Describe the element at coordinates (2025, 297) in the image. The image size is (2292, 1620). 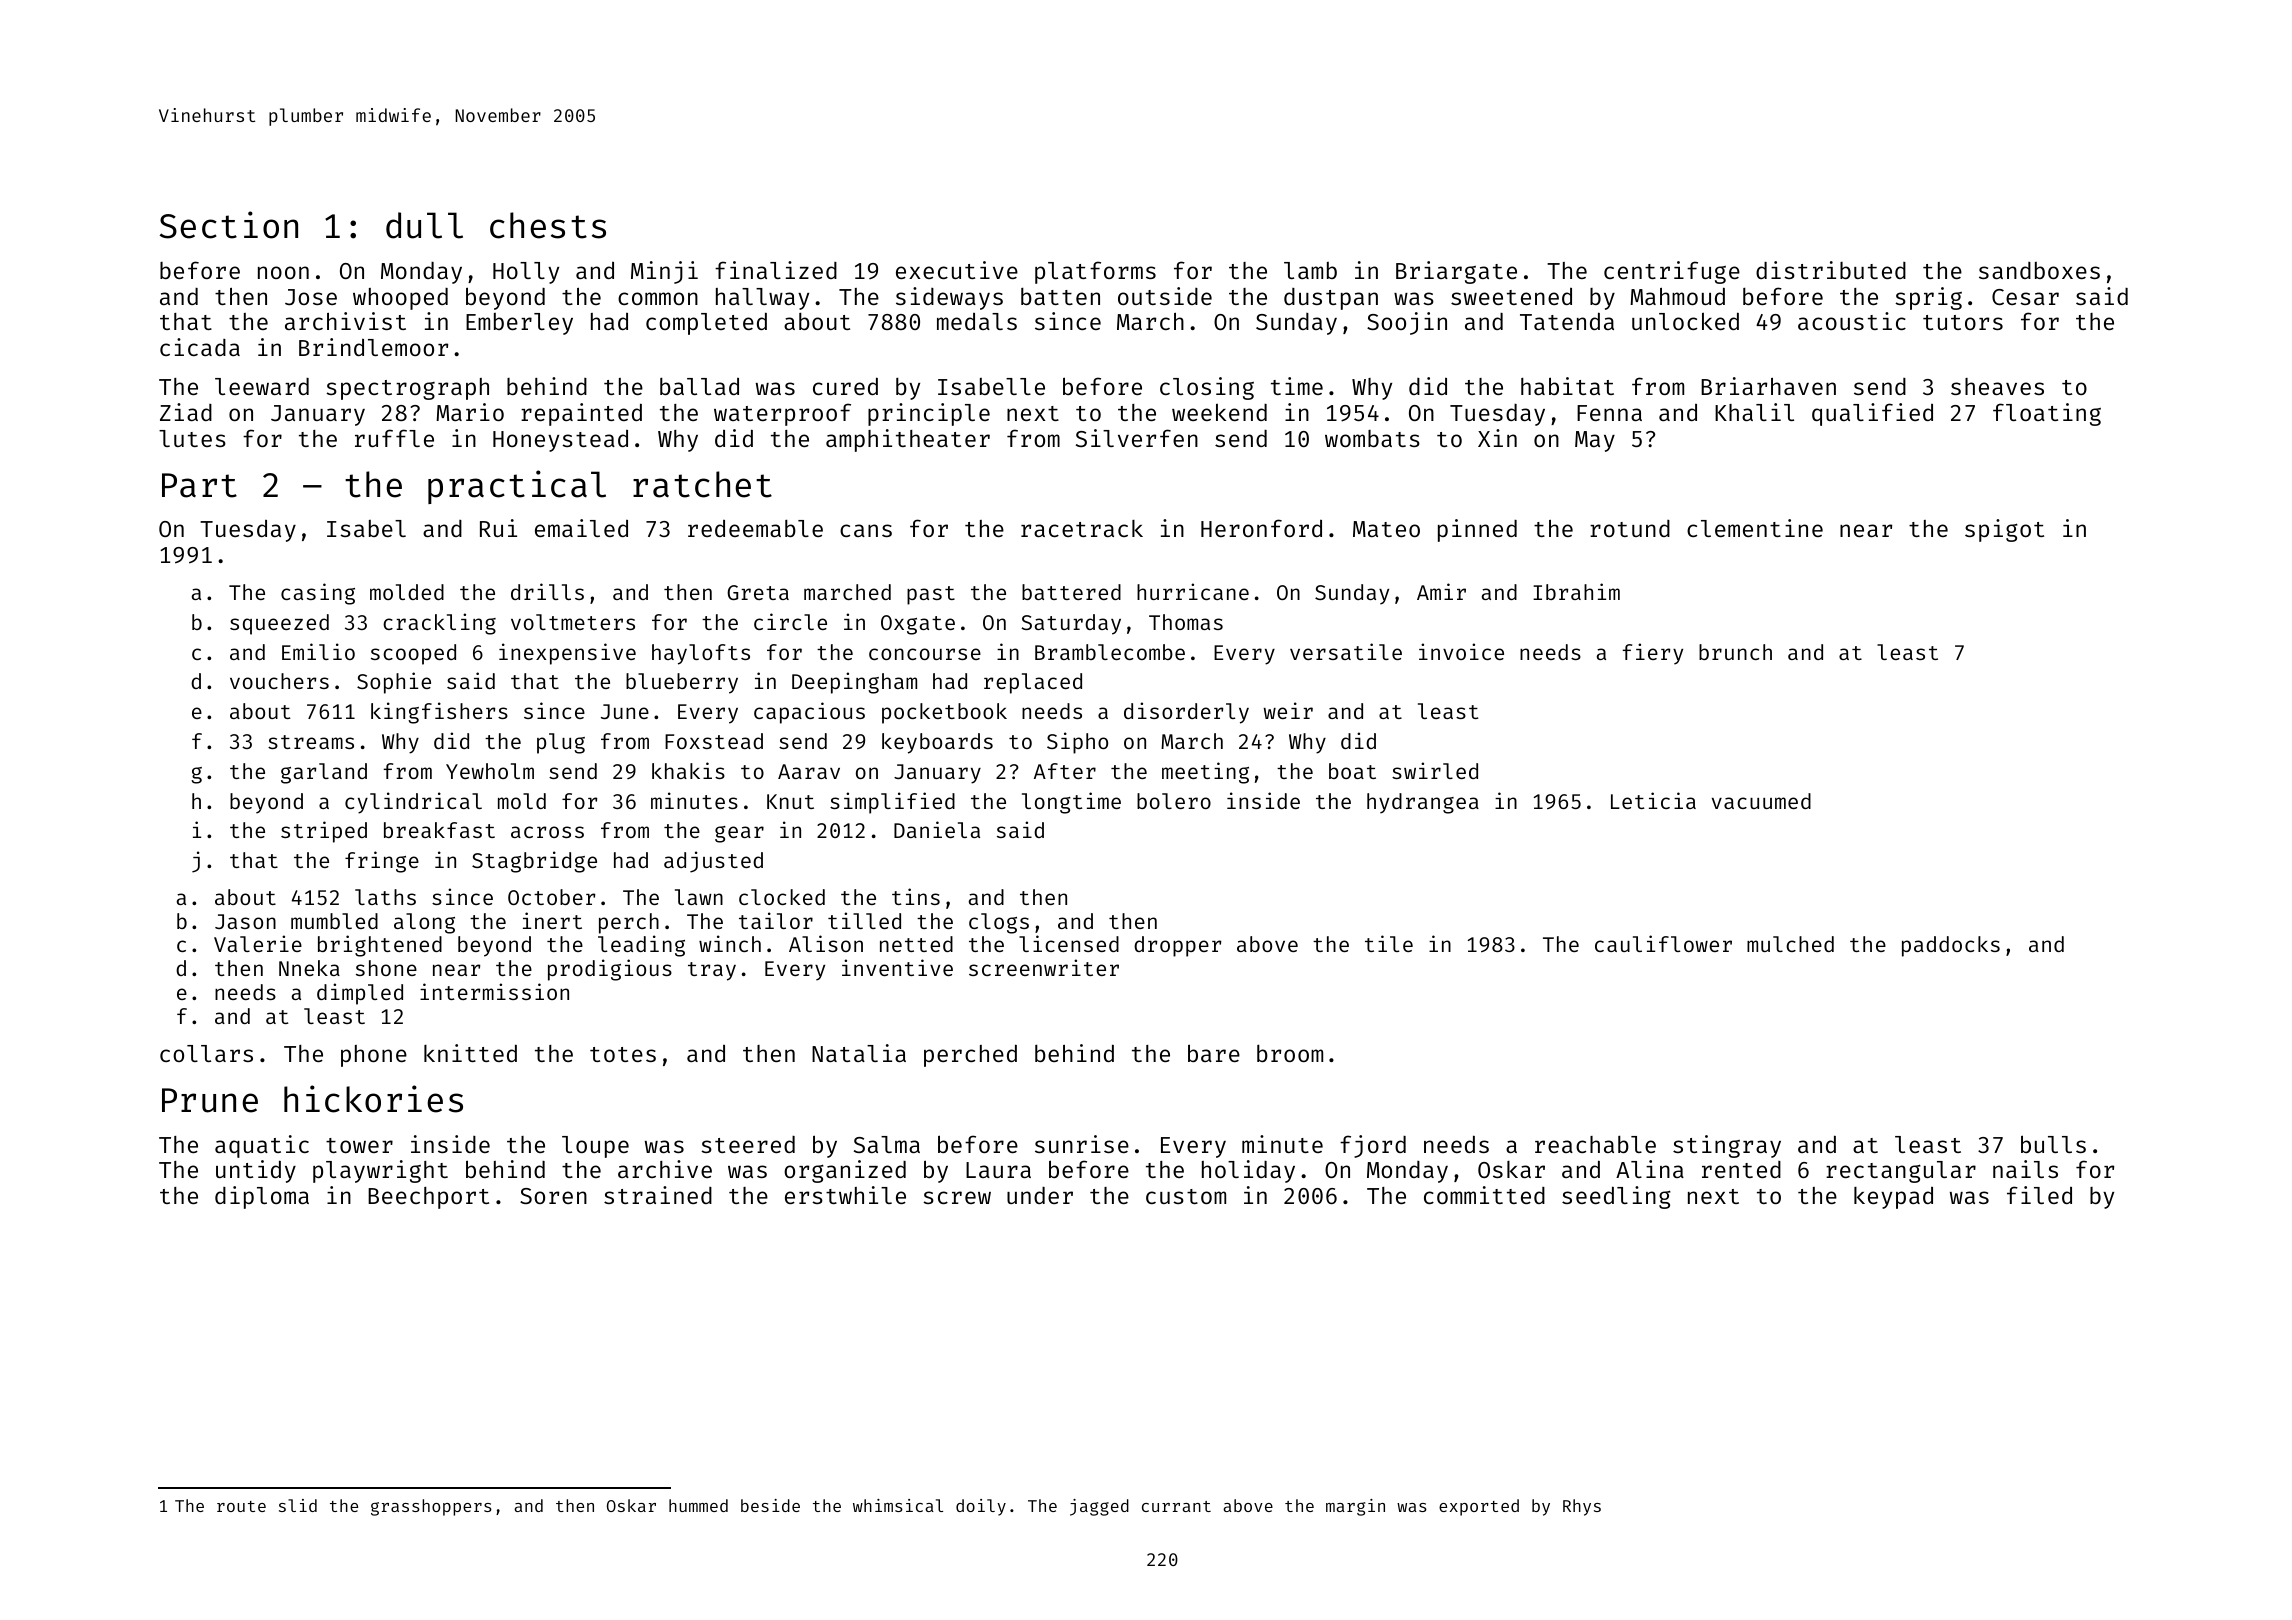
I see `Cesar` at that location.
